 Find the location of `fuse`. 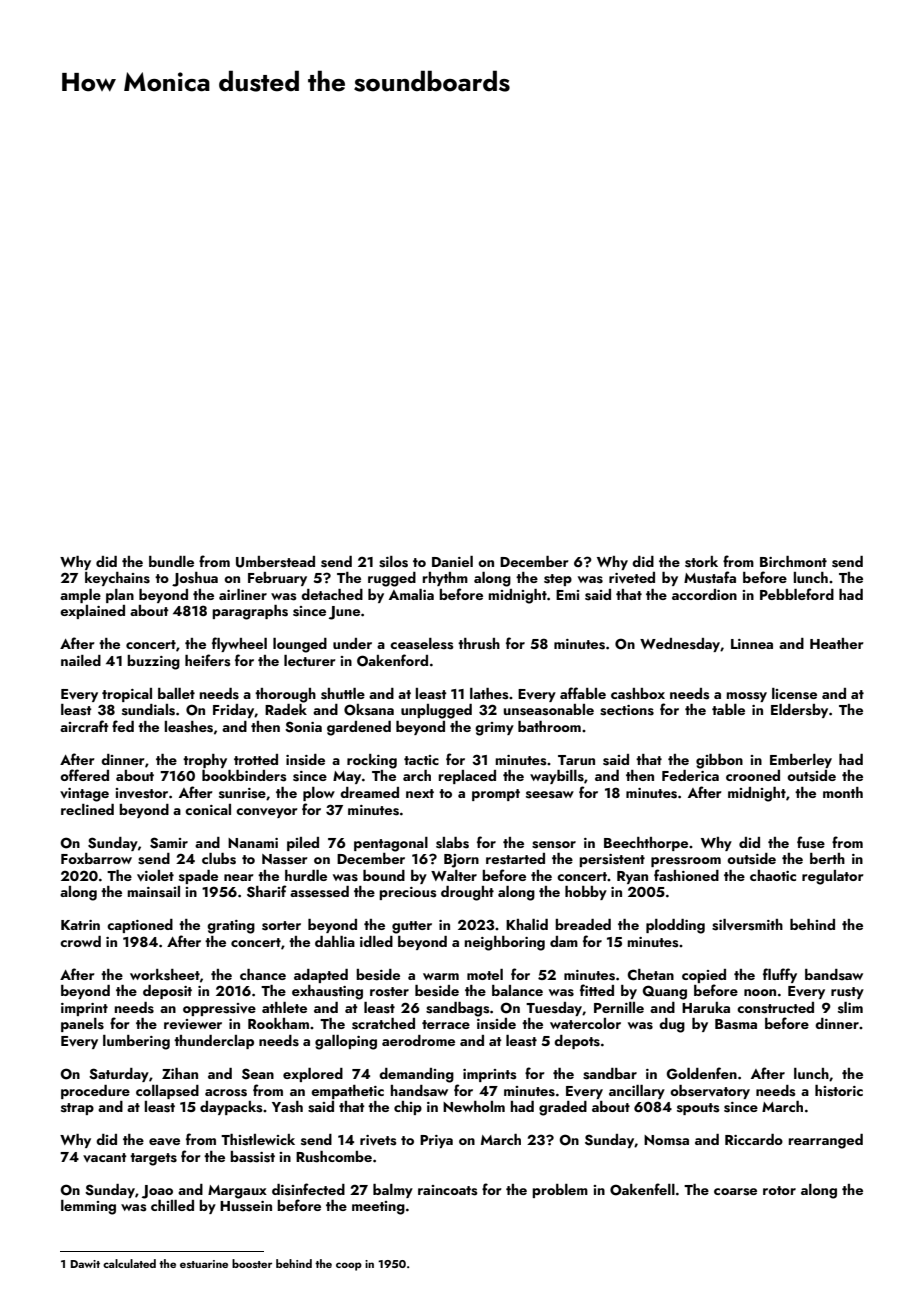

fuse is located at coordinates (811, 842).
